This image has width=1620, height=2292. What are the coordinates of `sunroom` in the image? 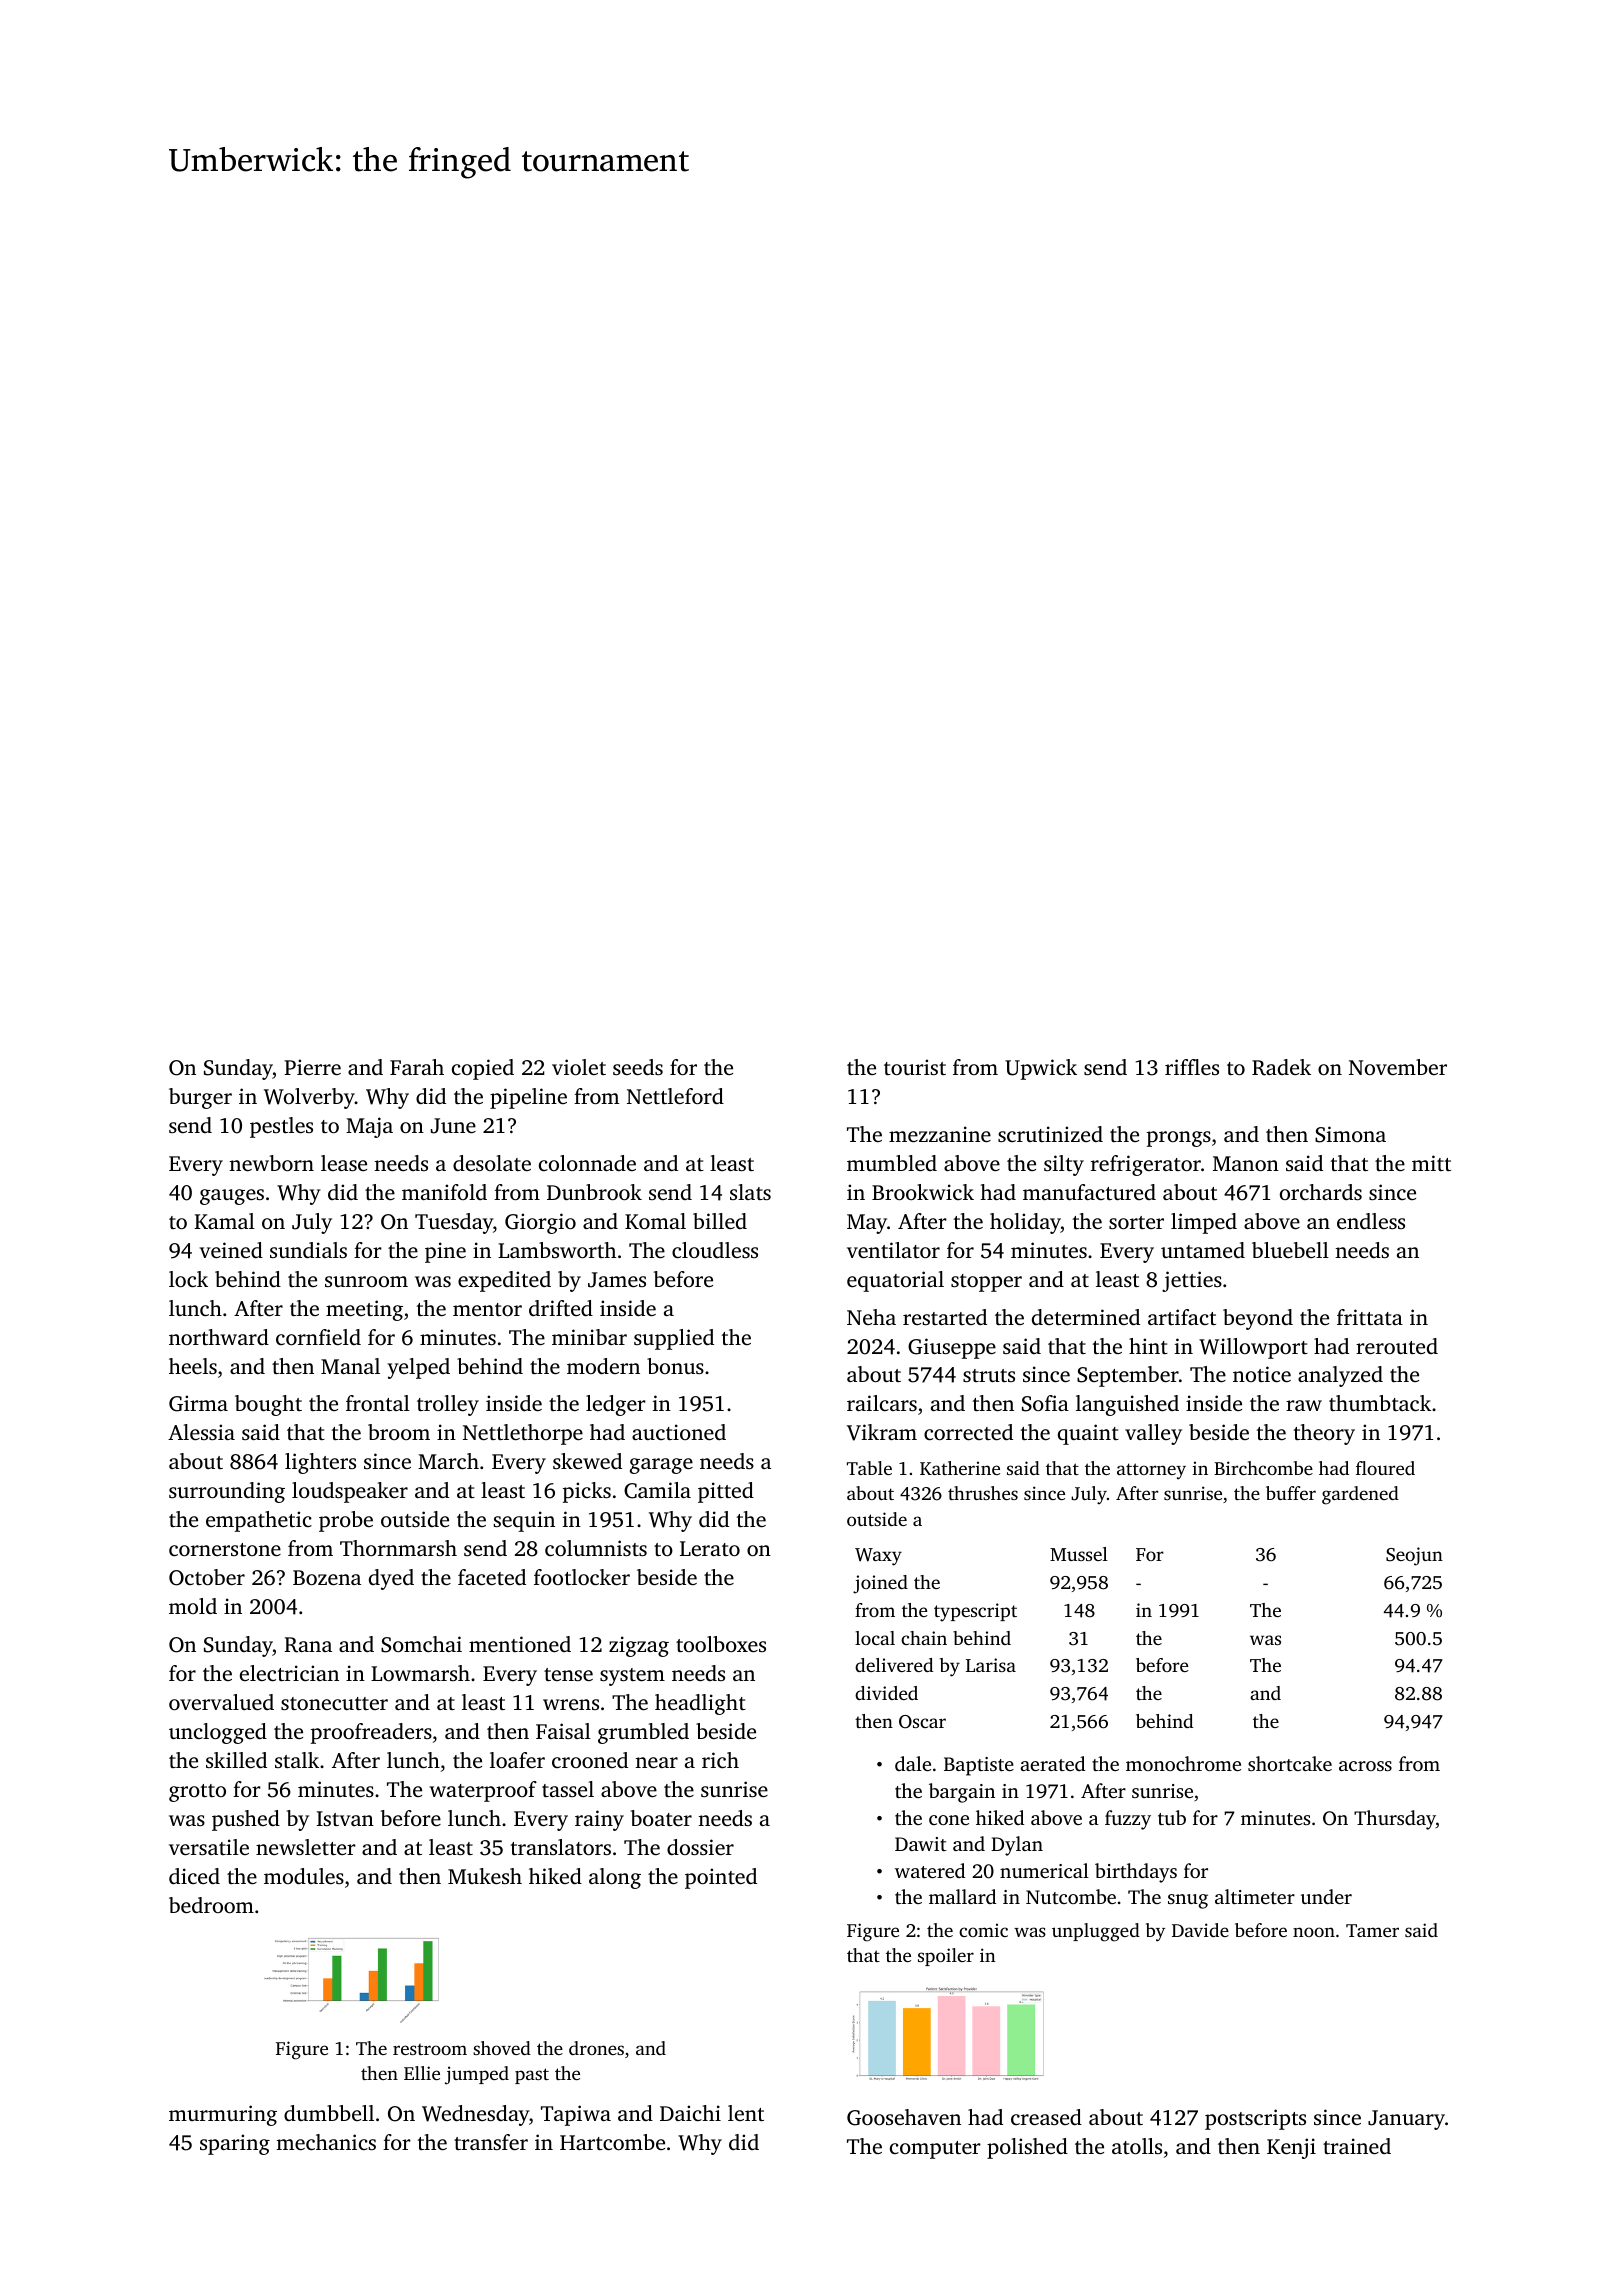 It's located at (366, 1281).
